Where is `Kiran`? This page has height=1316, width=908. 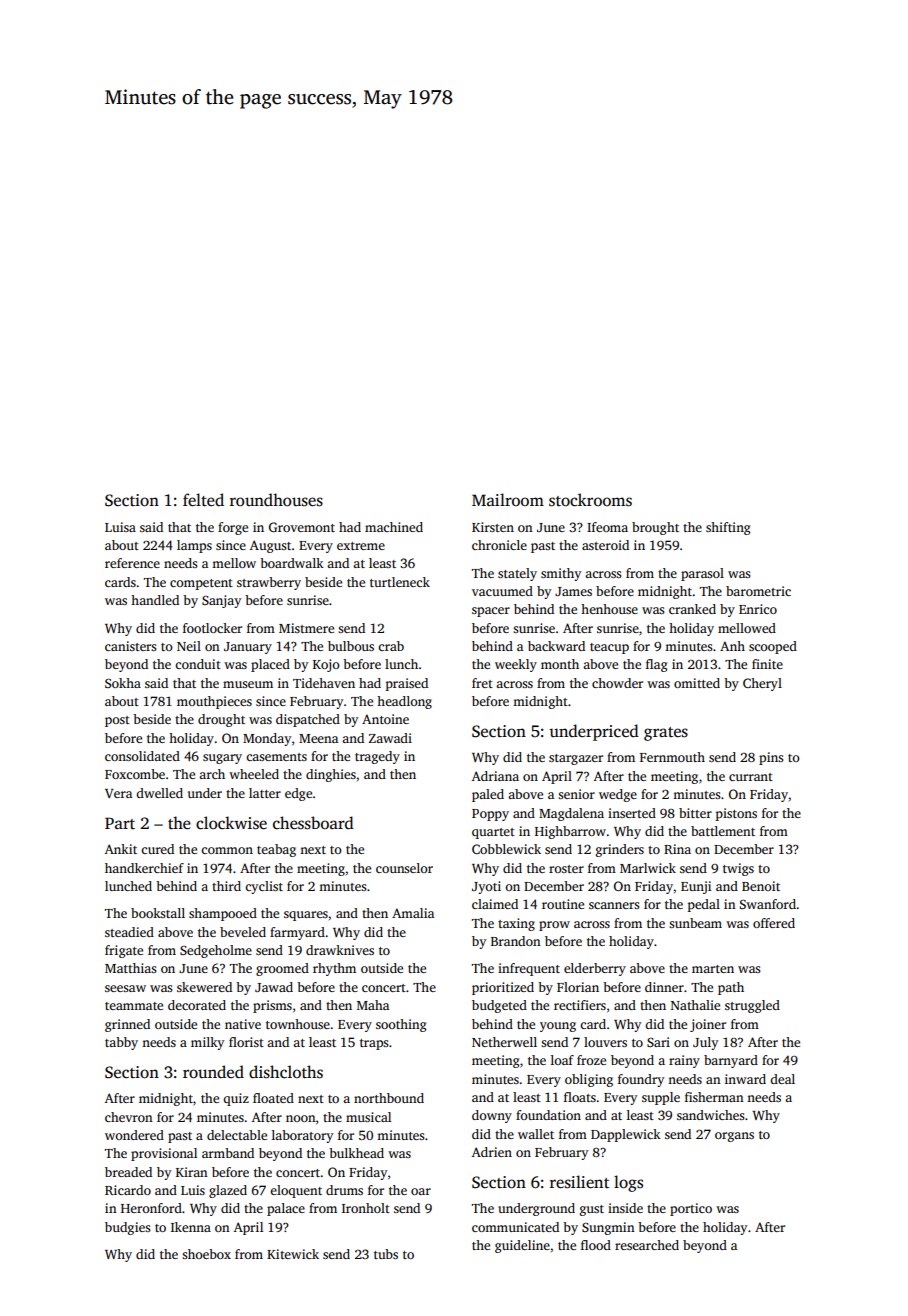
Kiran is located at coordinates (192, 1172).
